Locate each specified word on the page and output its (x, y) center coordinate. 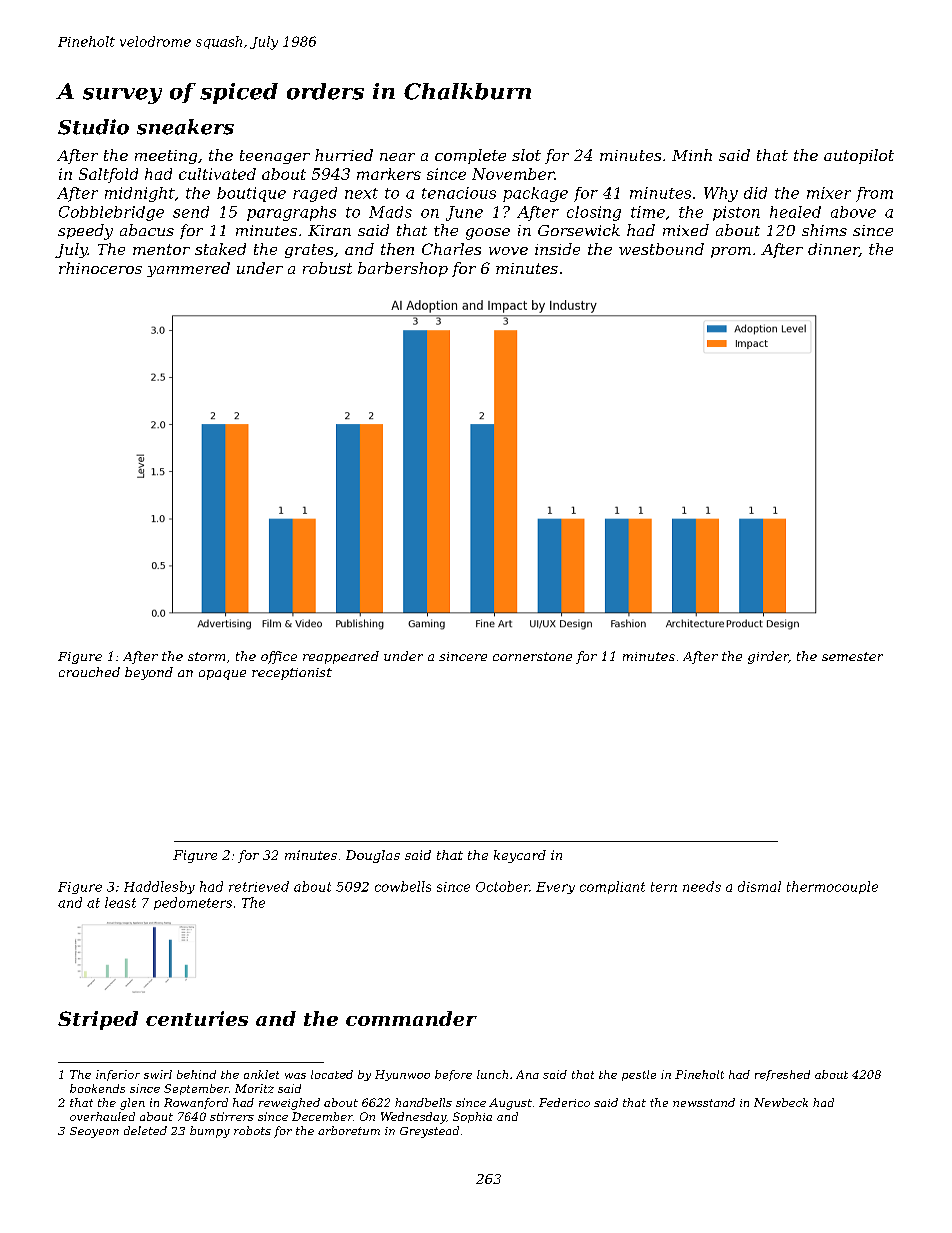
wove (508, 251)
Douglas (373, 856)
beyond (149, 673)
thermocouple (832, 887)
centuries (197, 1018)
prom (731, 252)
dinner (833, 250)
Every (555, 888)
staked (220, 249)
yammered (188, 269)
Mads (390, 212)
